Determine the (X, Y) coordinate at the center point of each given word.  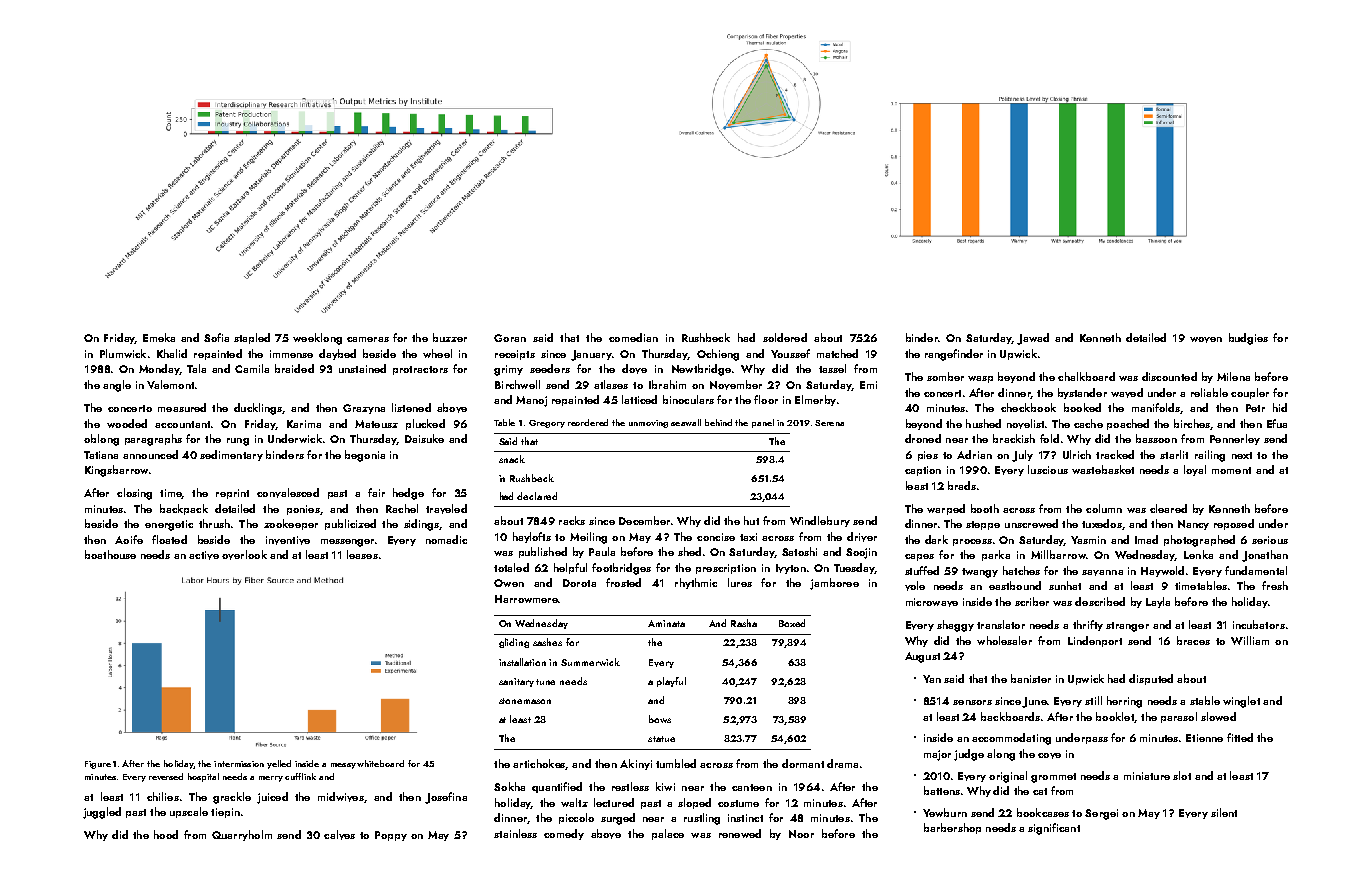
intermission (239, 764)
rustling (702, 819)
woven (1206, 340)
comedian (633, 337)
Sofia (216, 337)
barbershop (952, 828)
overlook (244, 555)
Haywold (1162, 571)
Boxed (792, 623)
